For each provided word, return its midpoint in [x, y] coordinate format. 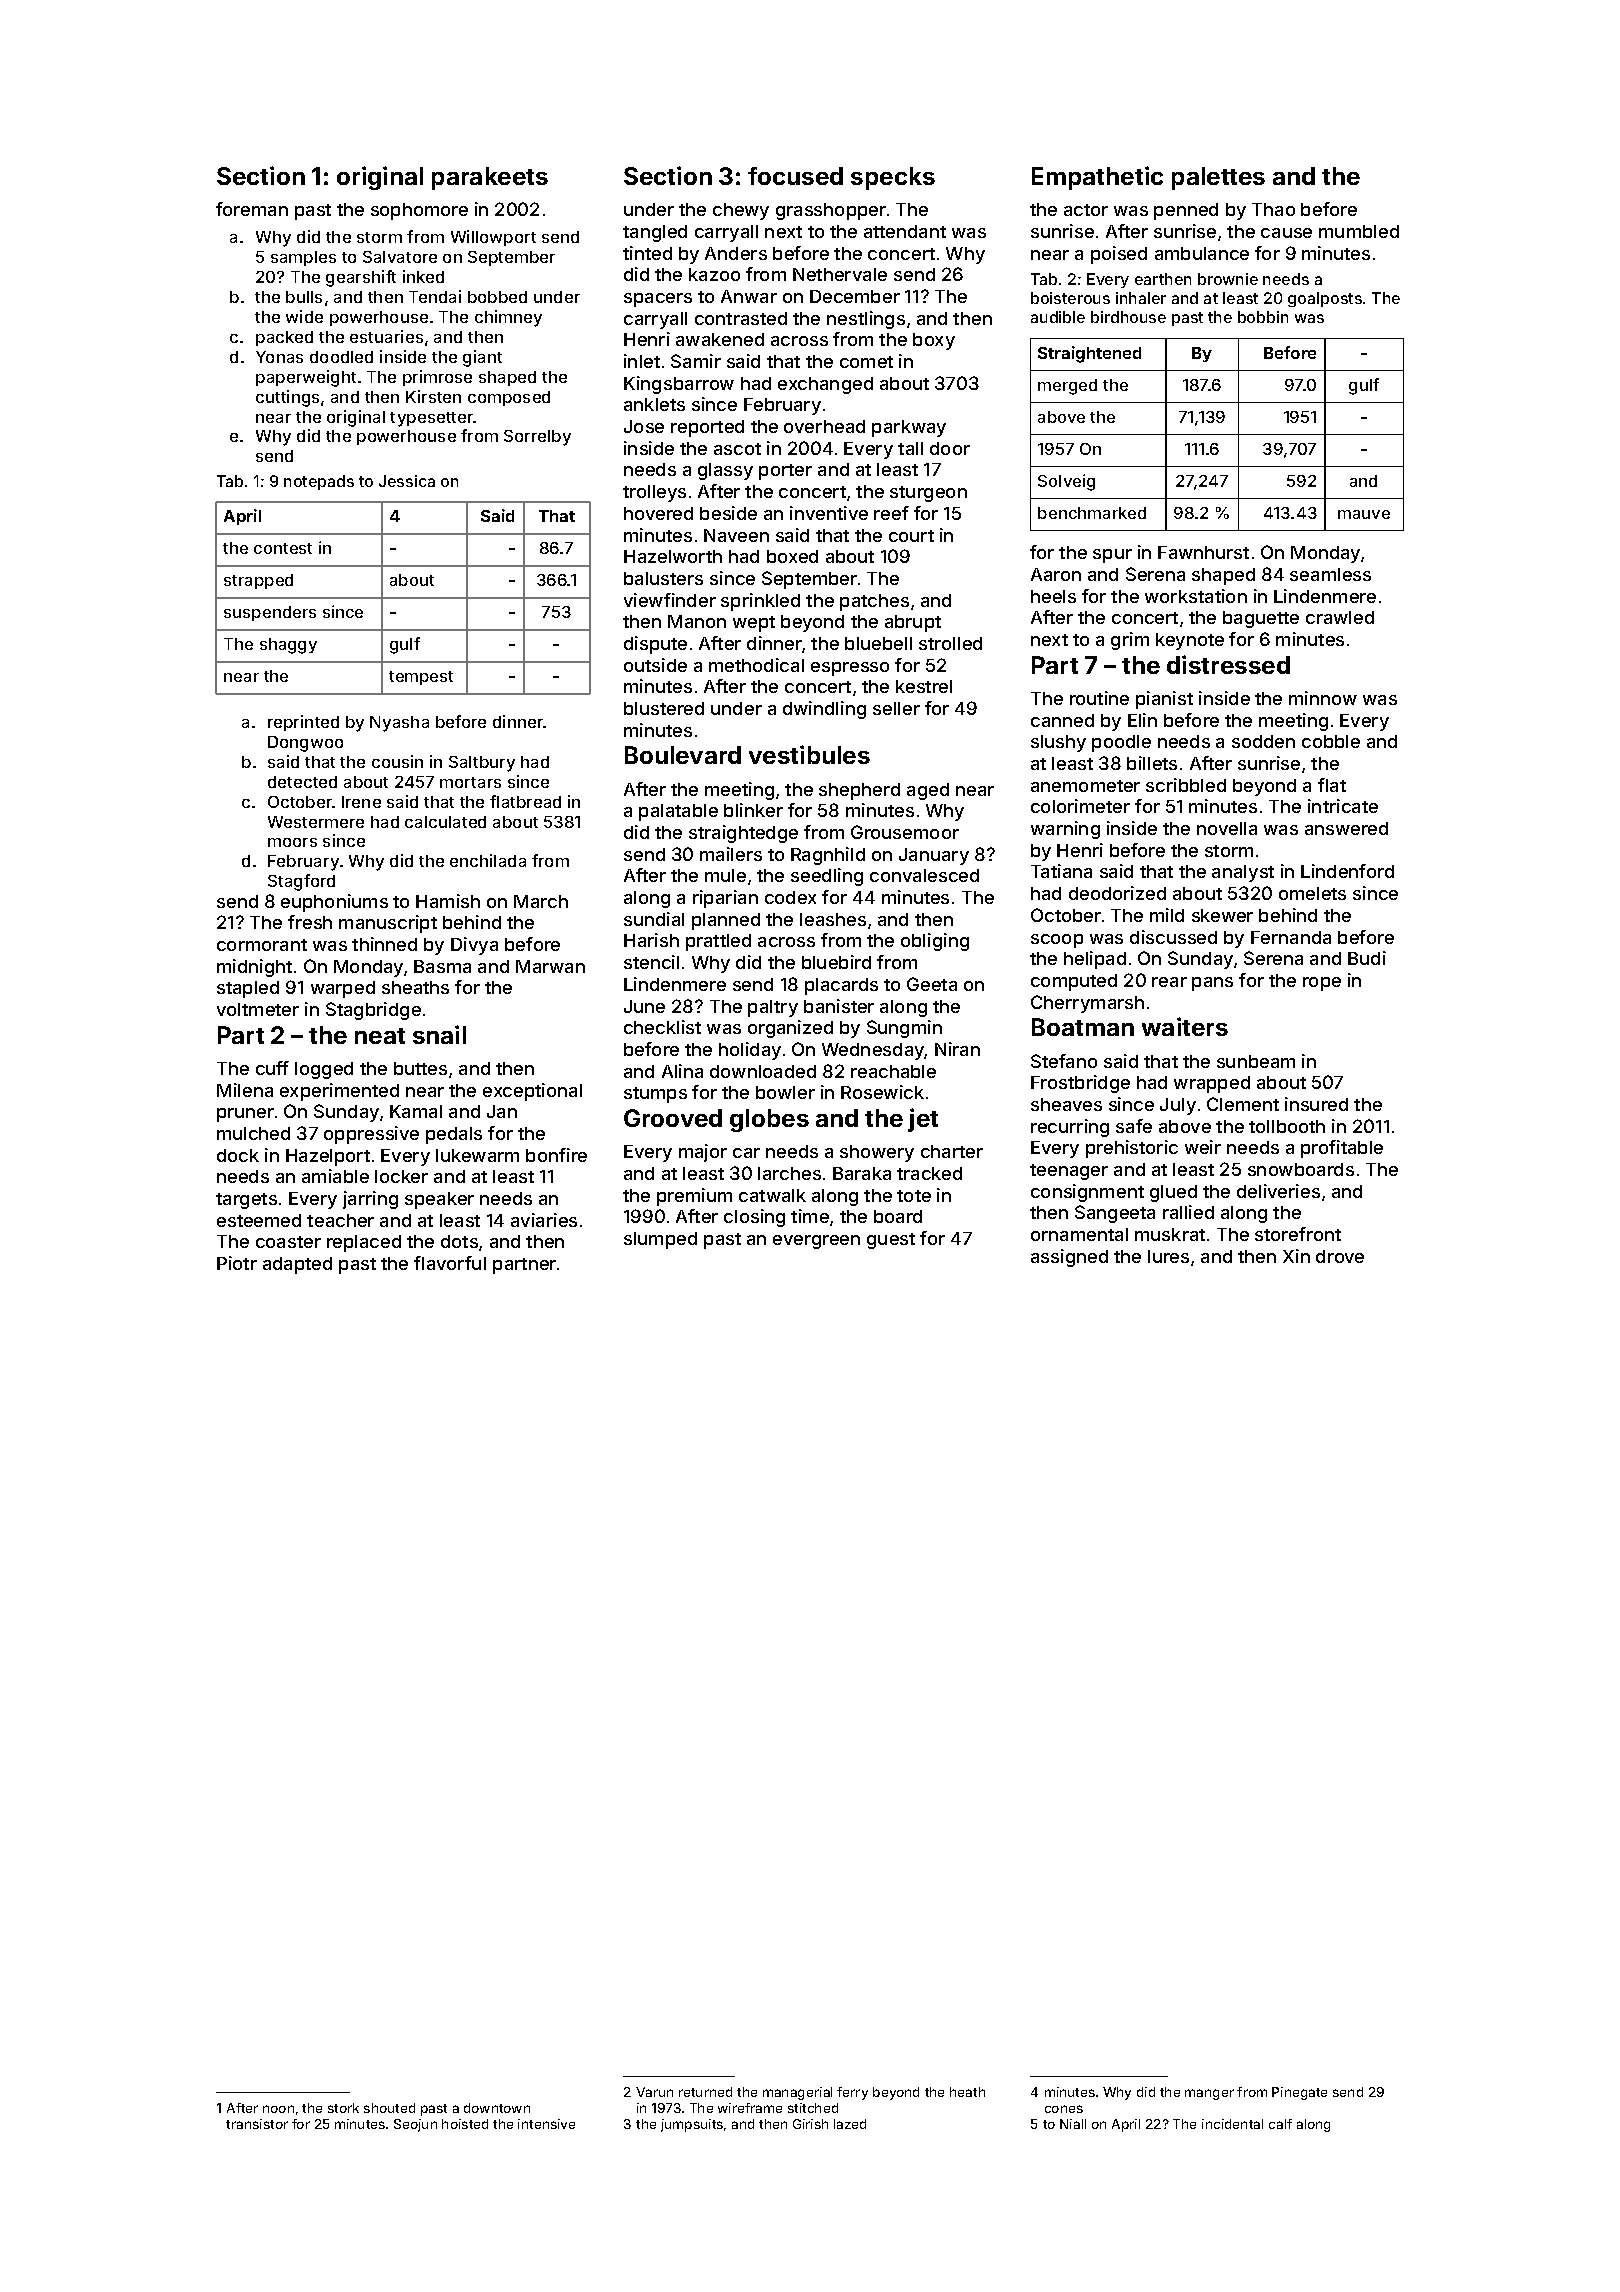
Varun [654, 2092]
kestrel [924, 686]
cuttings [287, 398]
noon [278, 2109]
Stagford [301, 882]
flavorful [450, 1263]
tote [914, 1196]
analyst [1243, 873]
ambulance [1202, 253]
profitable [1342, 1149]
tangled [655, 233]
